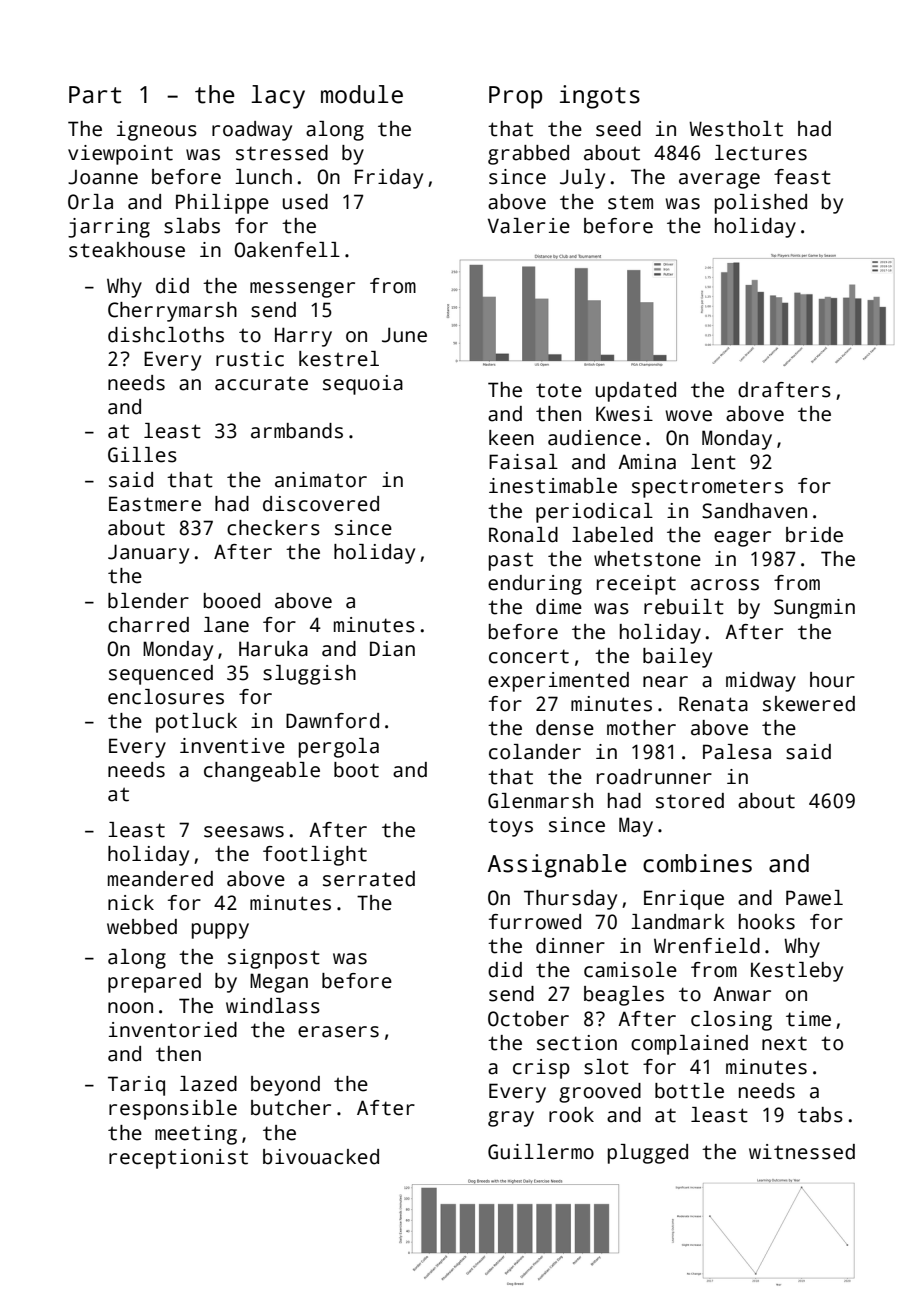 The image size is (924, 1311). What do you see at coordinates (291, 1108) in the page?
I see `butcher` at bounding box center [291, 1108].
